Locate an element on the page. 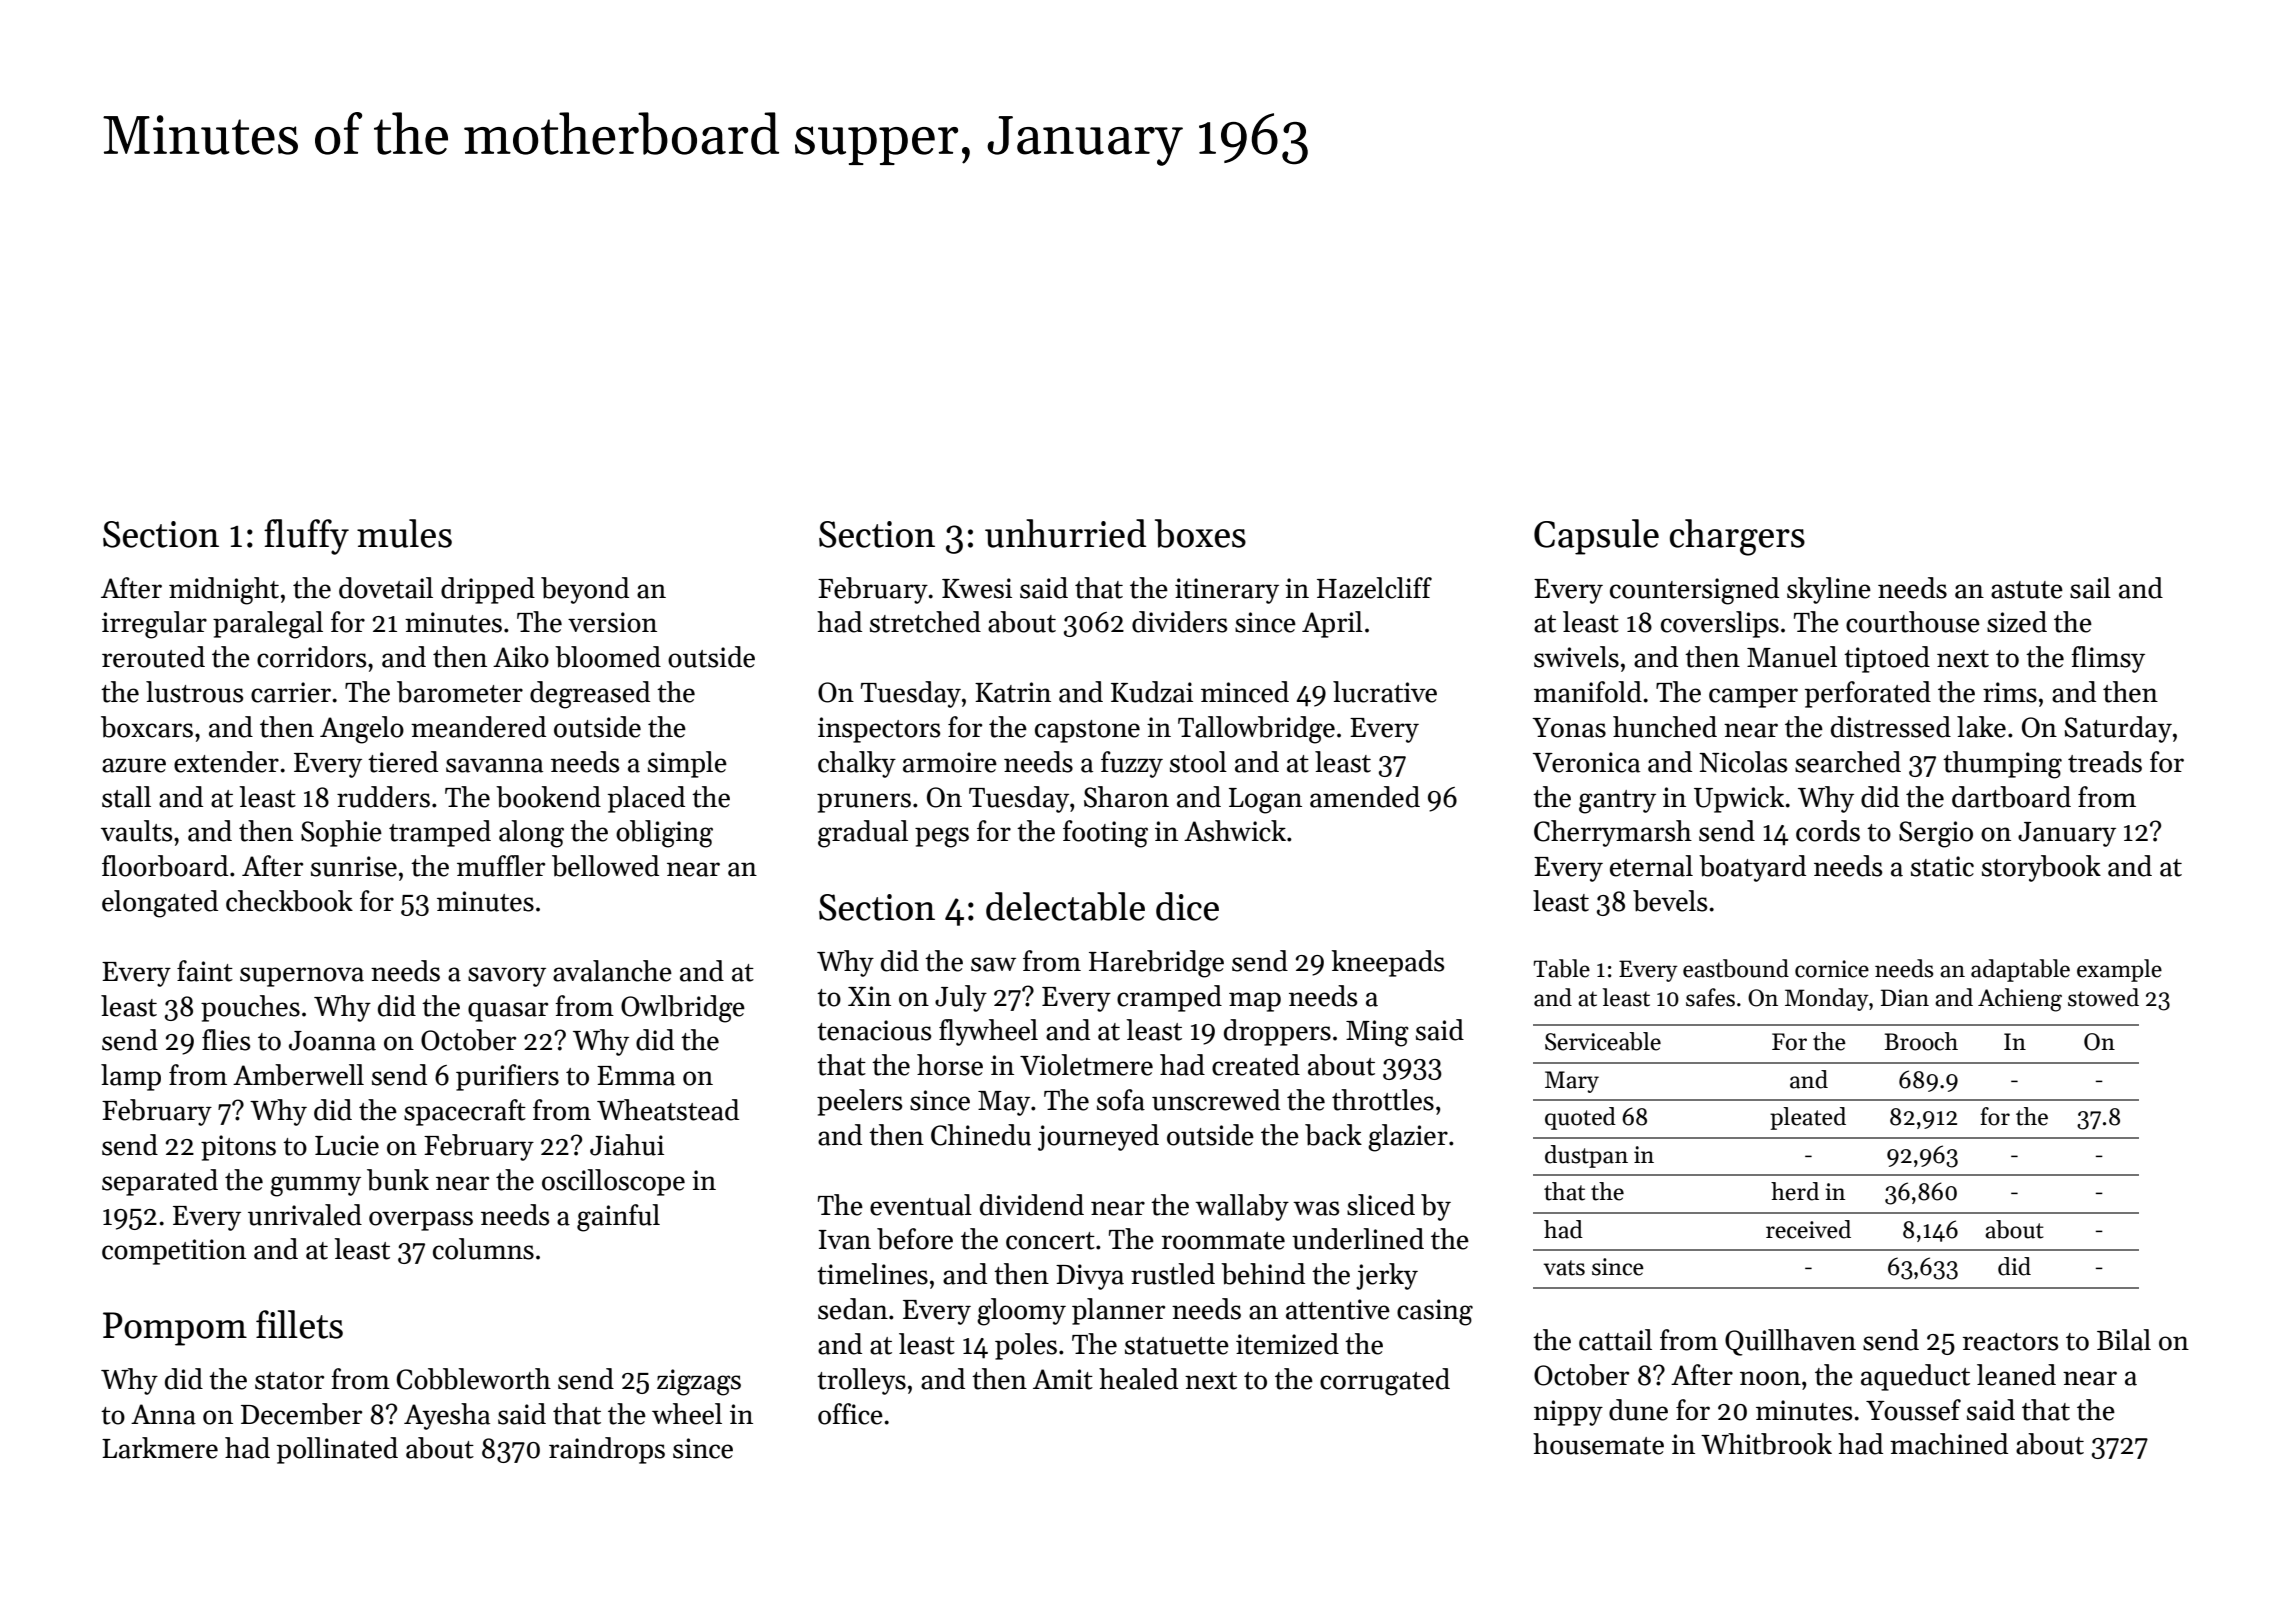  beyond is located at coordinates (585, 590).
